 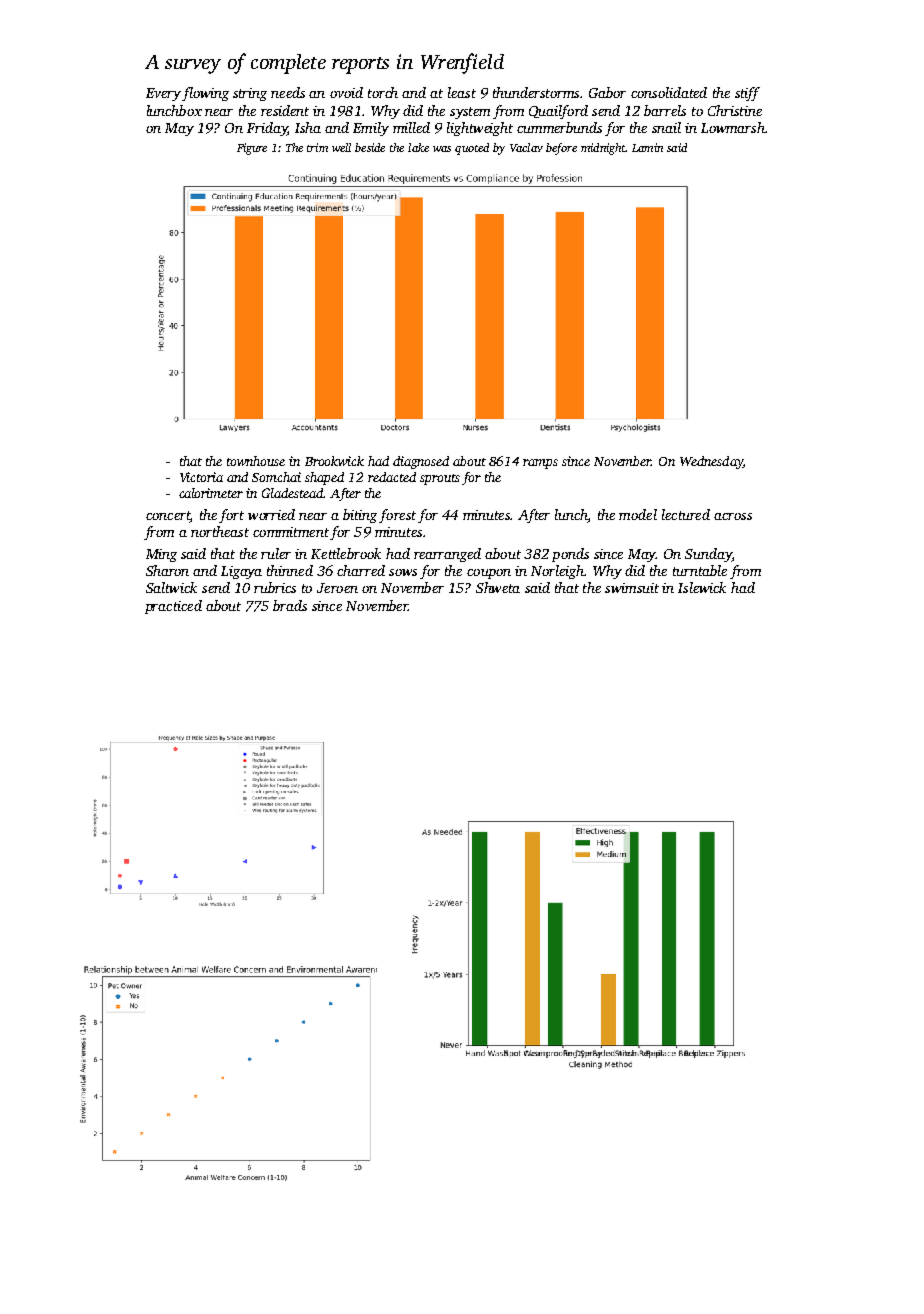 What do you see at coordinates (411, 127) in the screenshot?
I see `milled` at bounding box center [411, 127].
